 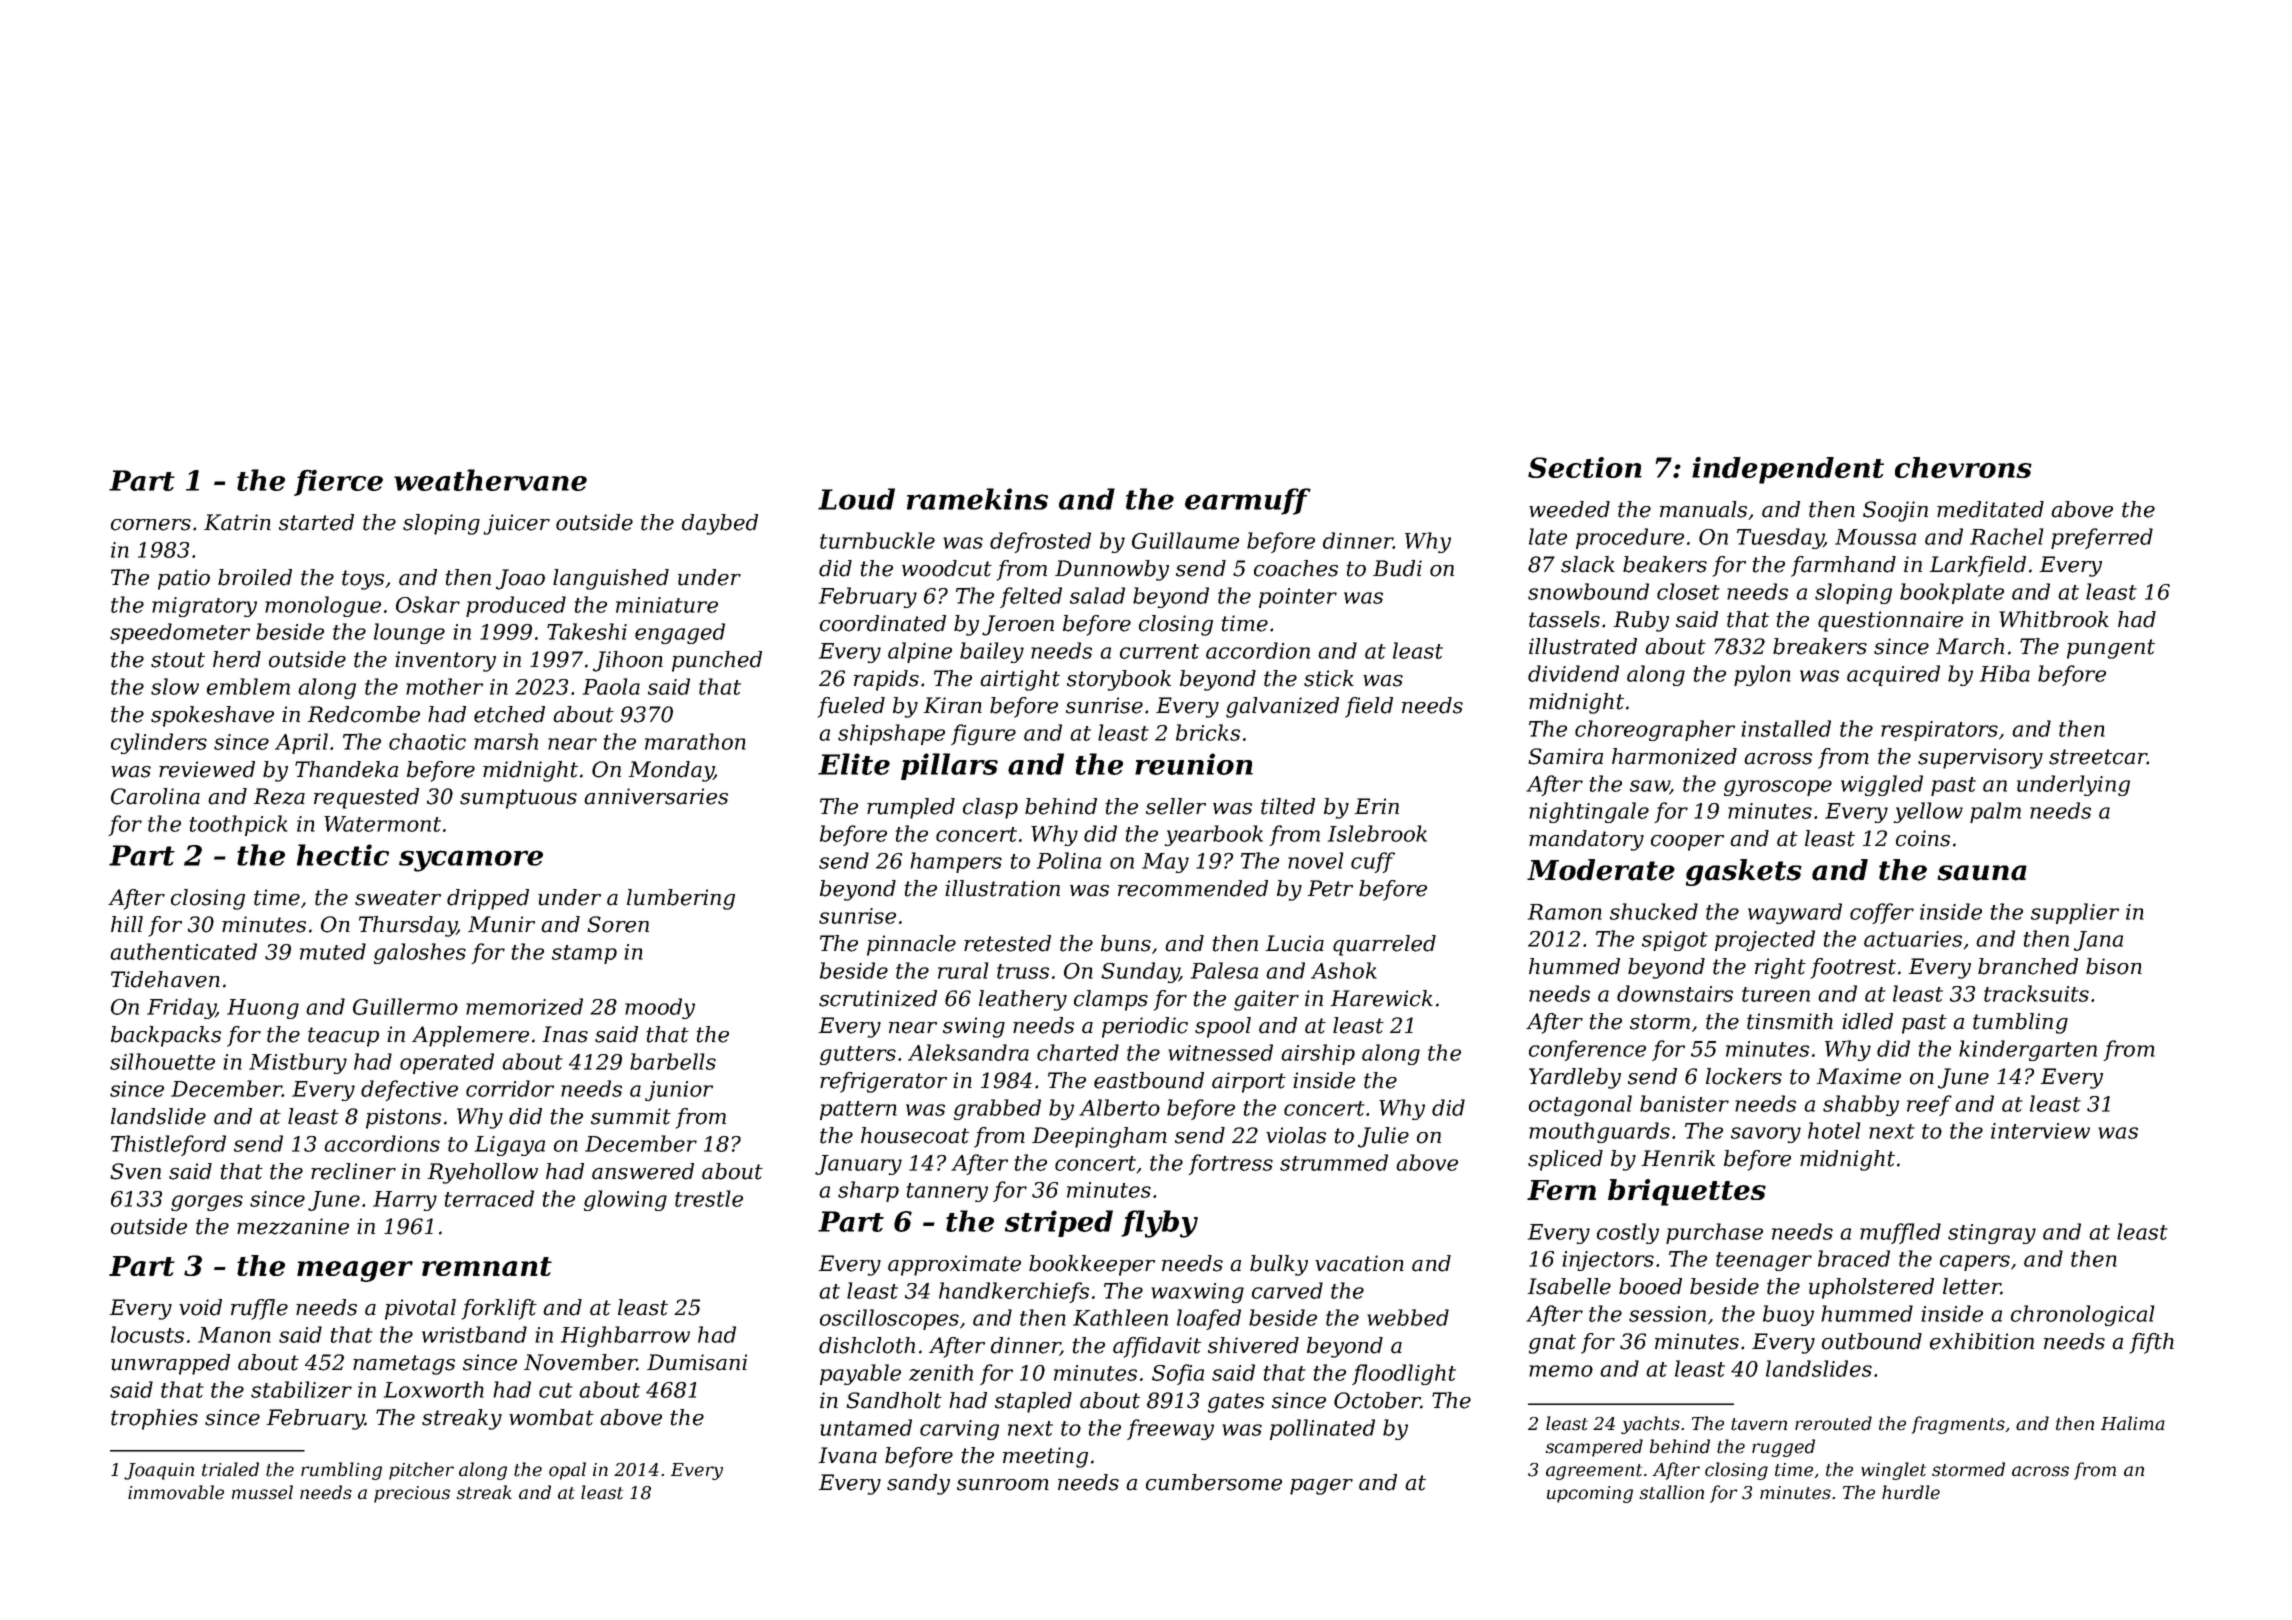 I want to click on Huong, so click(x=263, y=1009).
